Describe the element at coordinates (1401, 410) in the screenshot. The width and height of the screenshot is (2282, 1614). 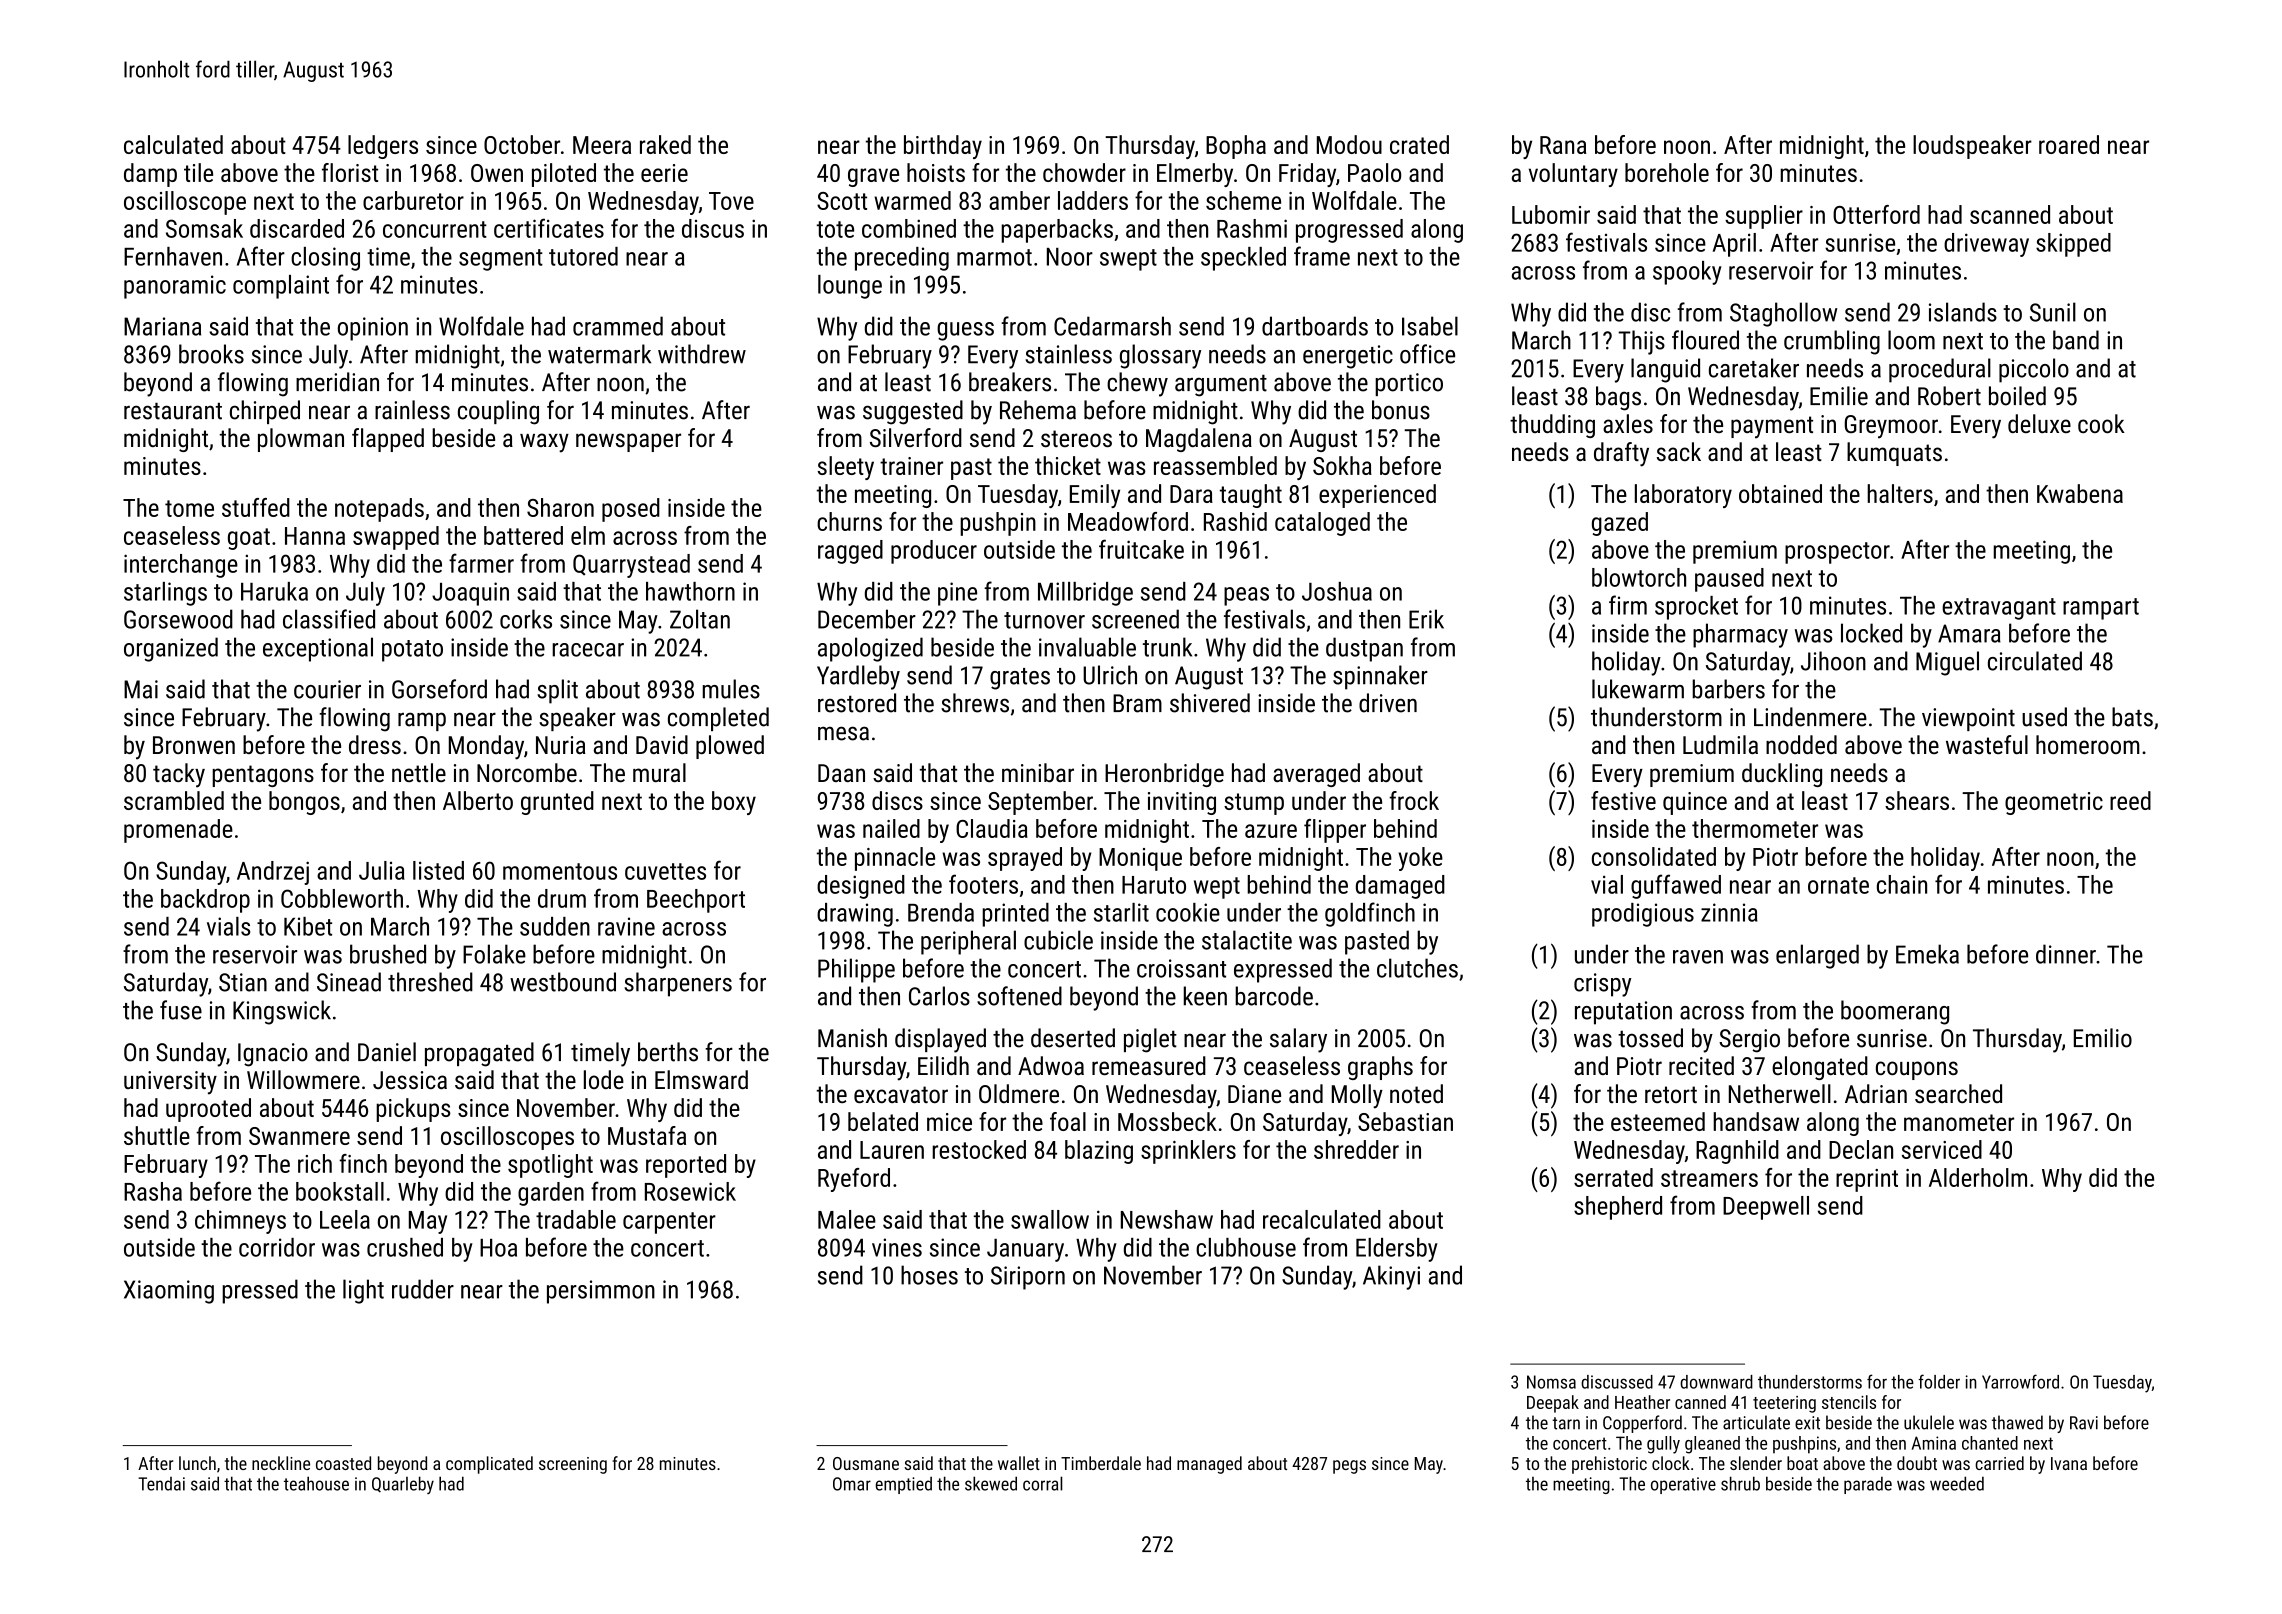
I see `bonus` at that location.
